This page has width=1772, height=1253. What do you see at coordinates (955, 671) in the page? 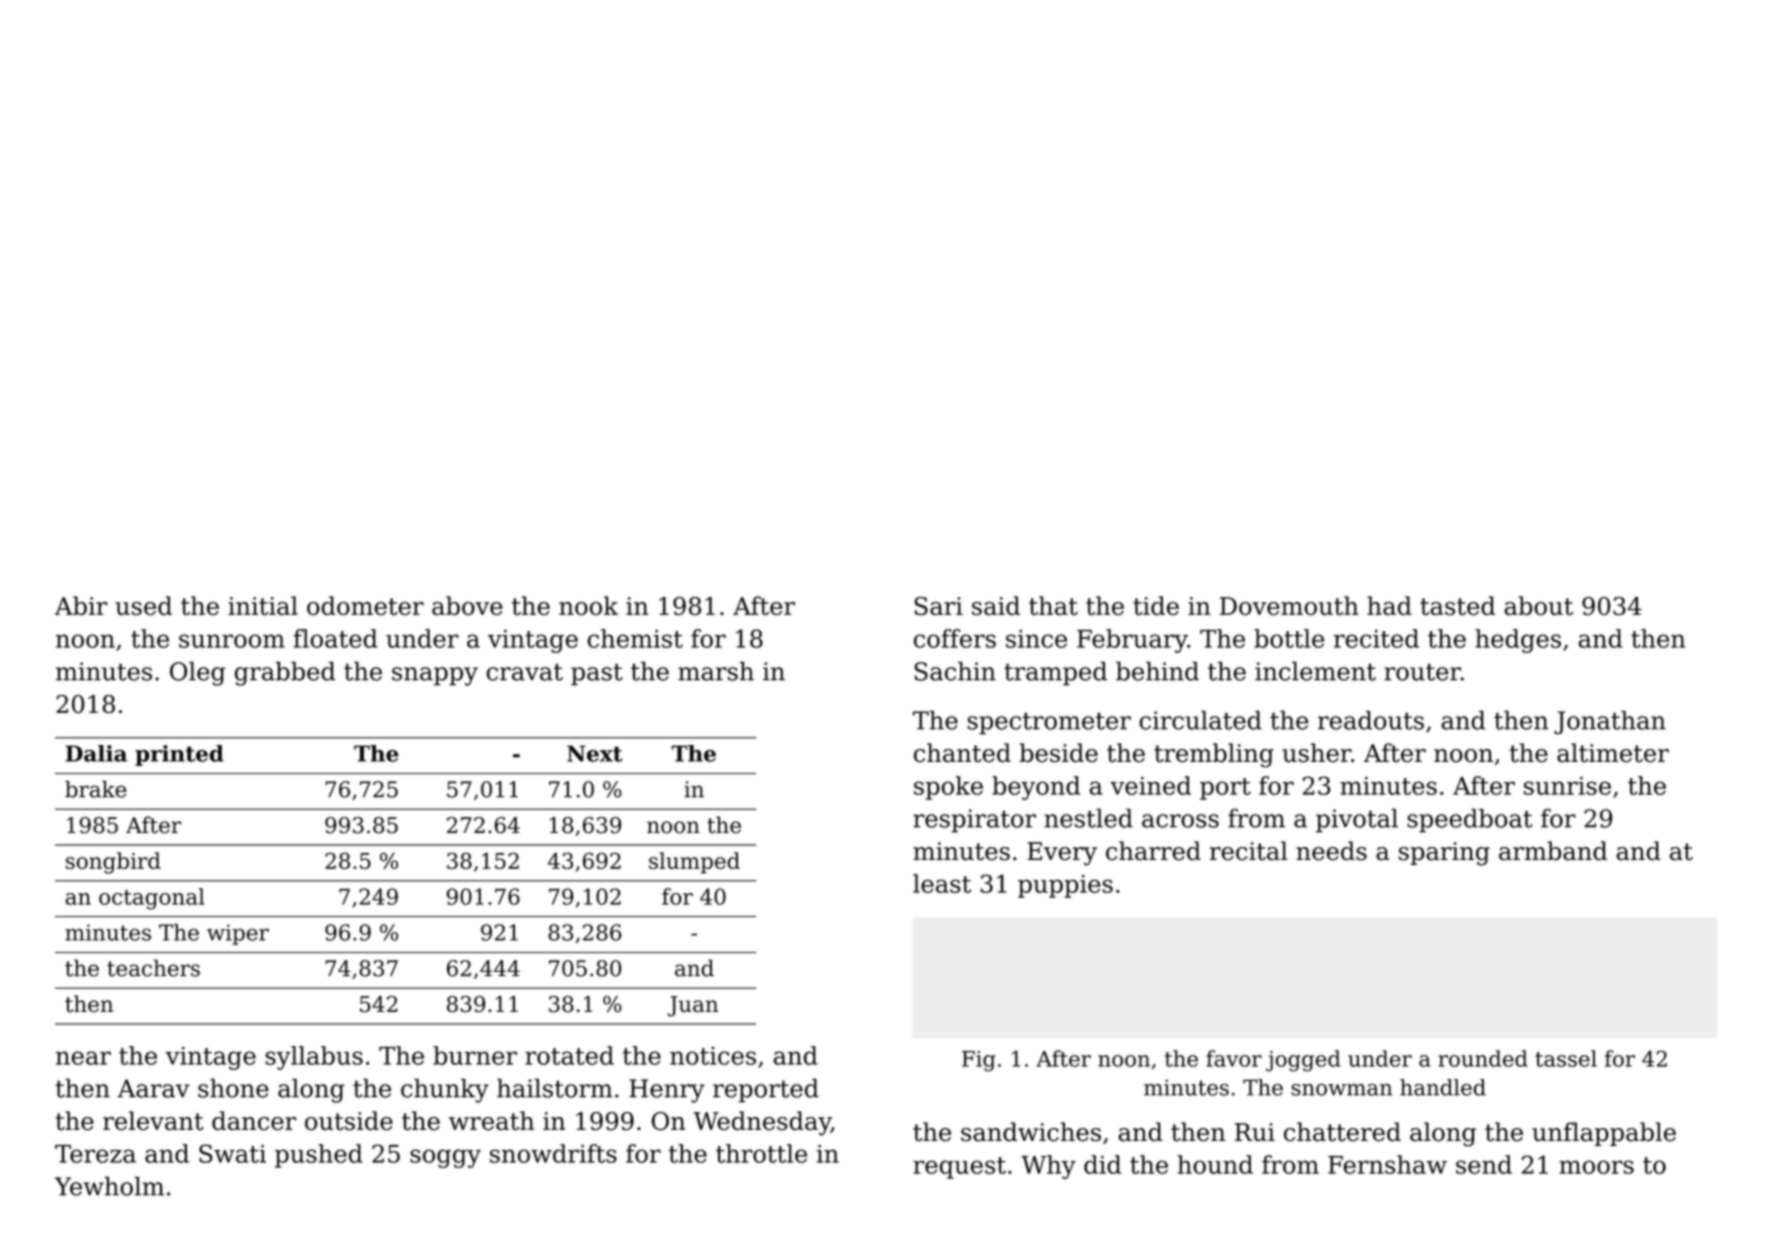
I see `Sachin` at bounding box center [955, 671].
